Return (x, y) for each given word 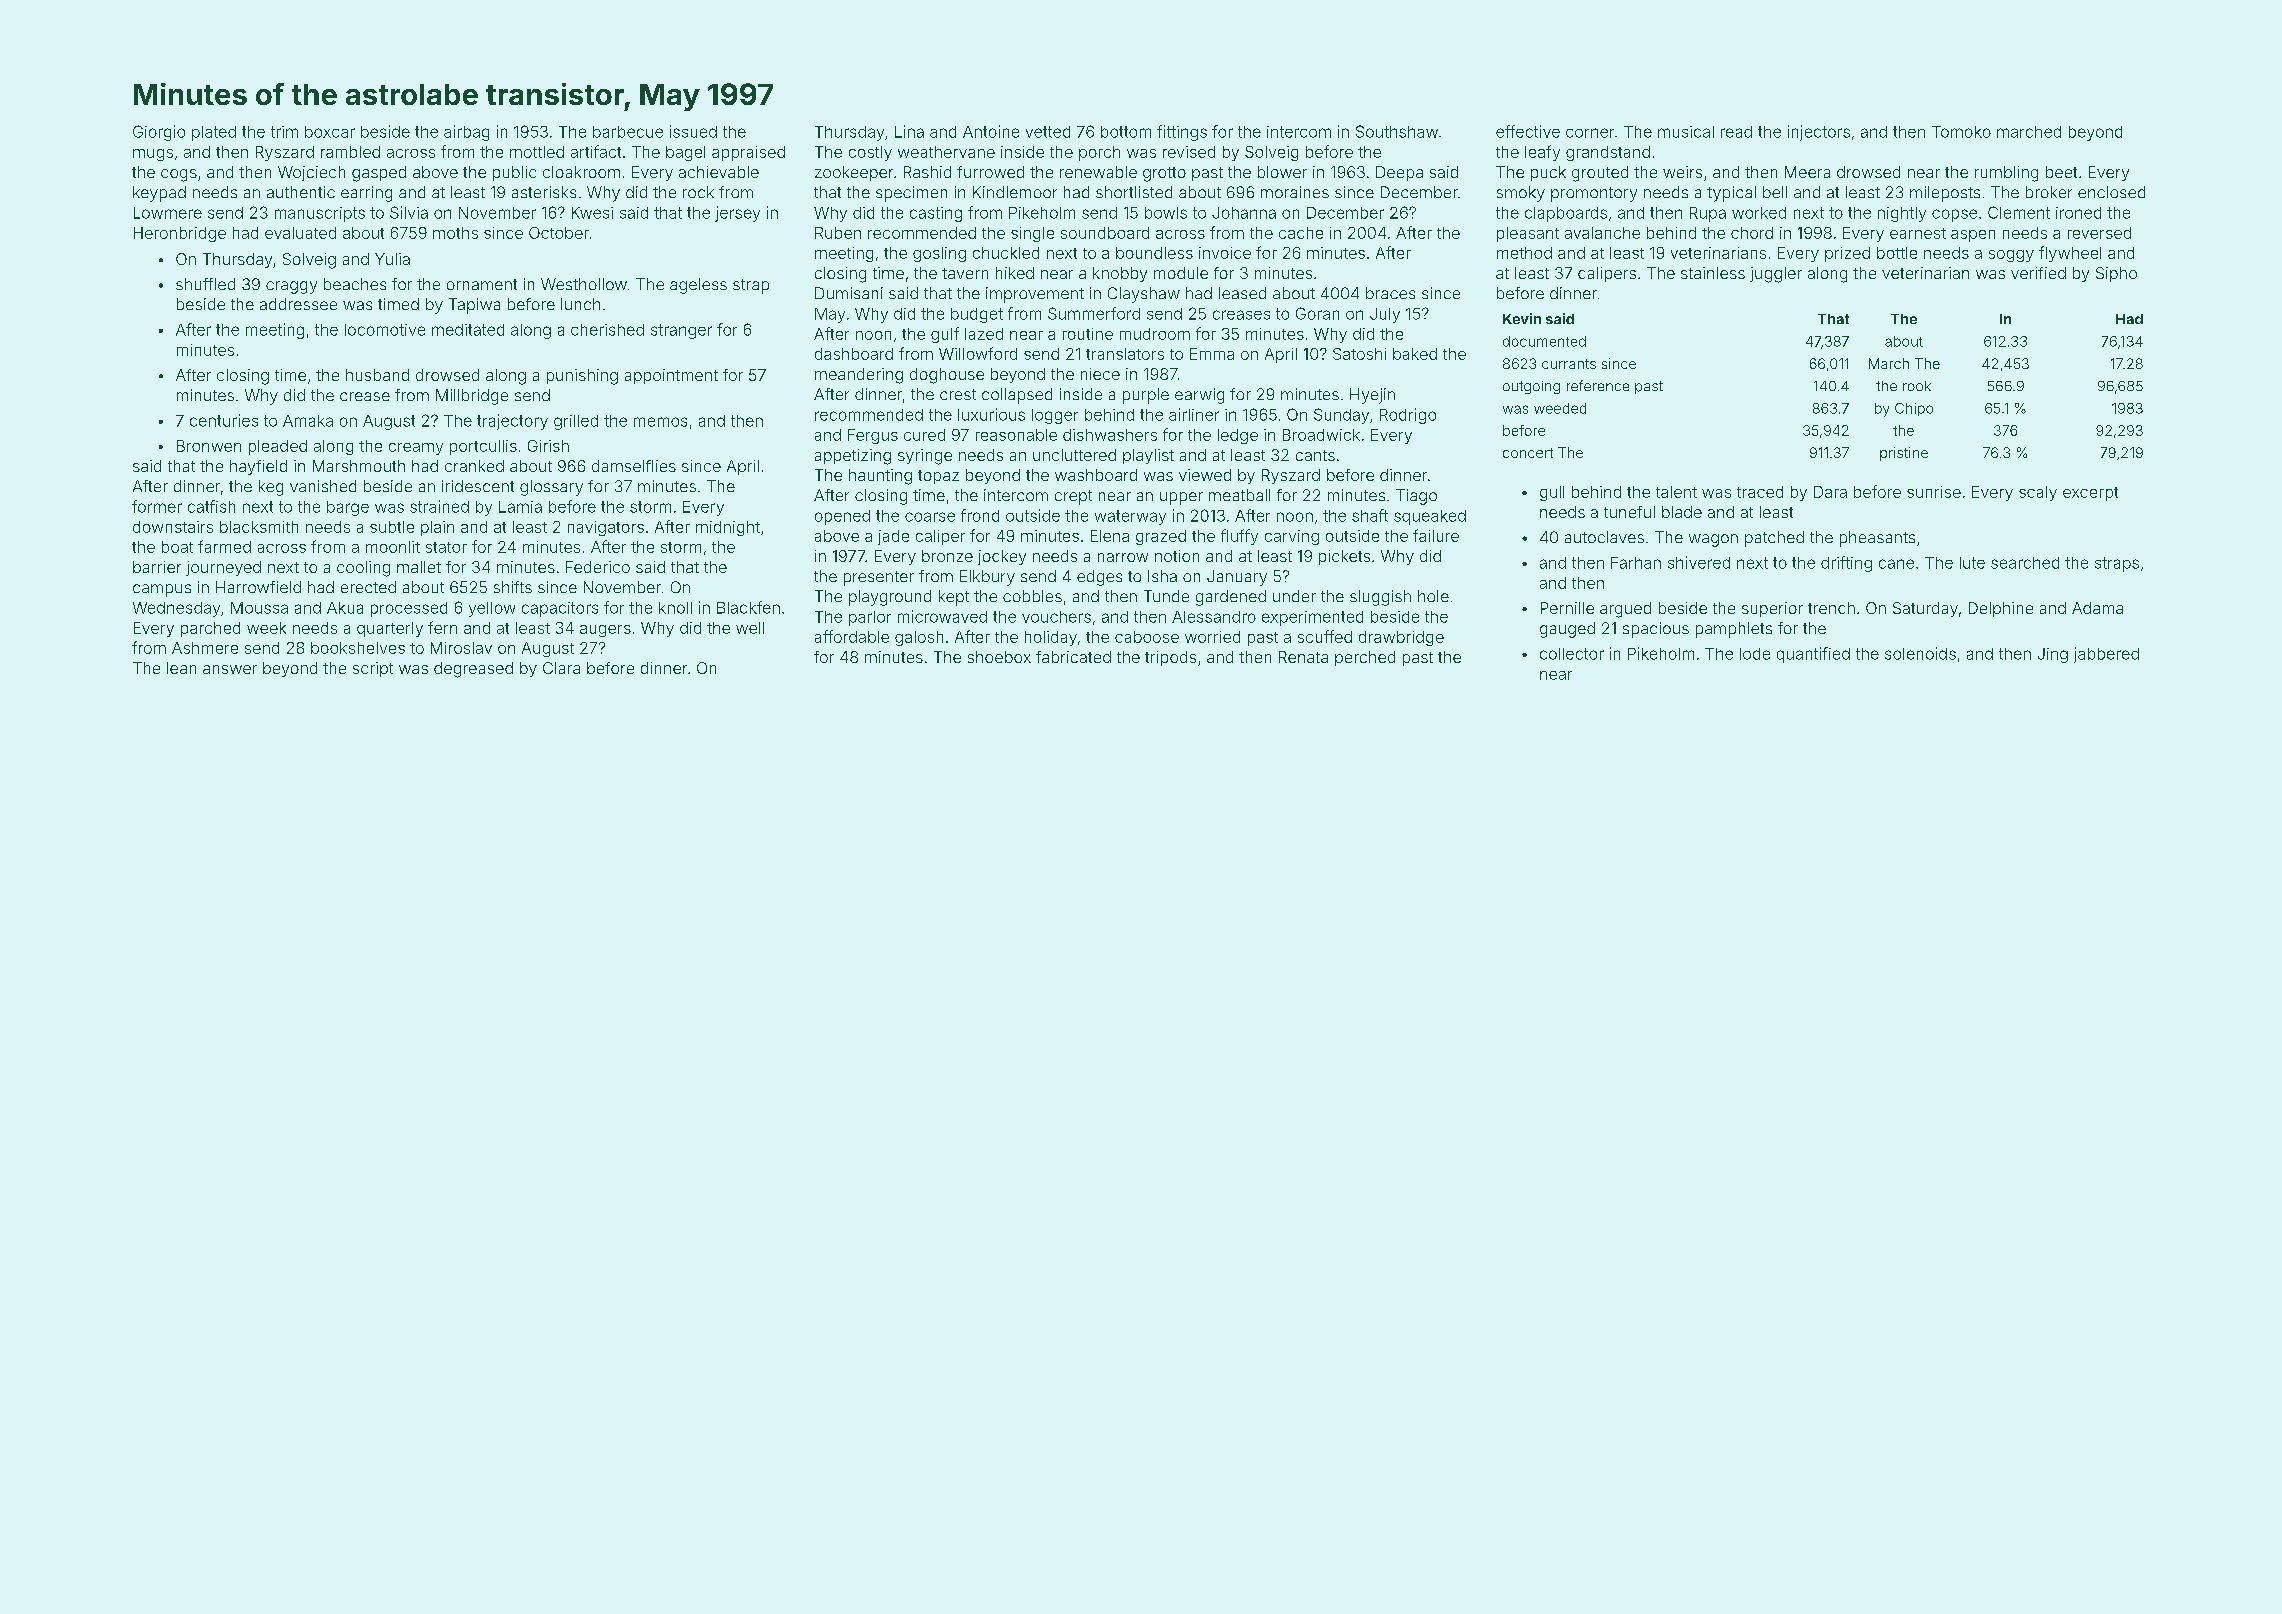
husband (377, 375)
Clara (561, 668)
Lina (909, 131)
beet (2061, 172)
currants (1569, 364)
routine (1088, 334)
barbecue (628, 132)
